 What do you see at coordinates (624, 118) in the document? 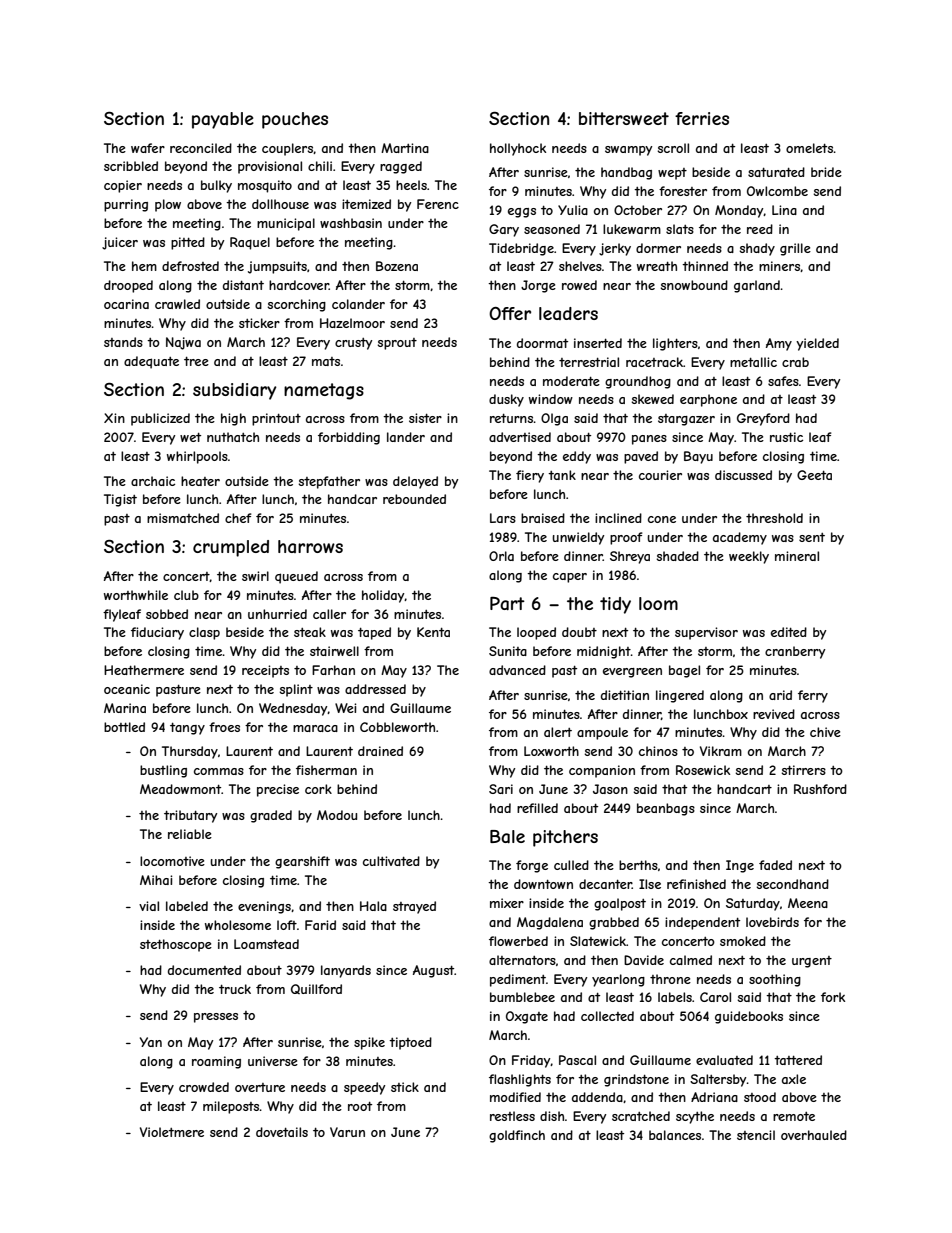
I see `bittersweet` at bounding box center [624, 118].
